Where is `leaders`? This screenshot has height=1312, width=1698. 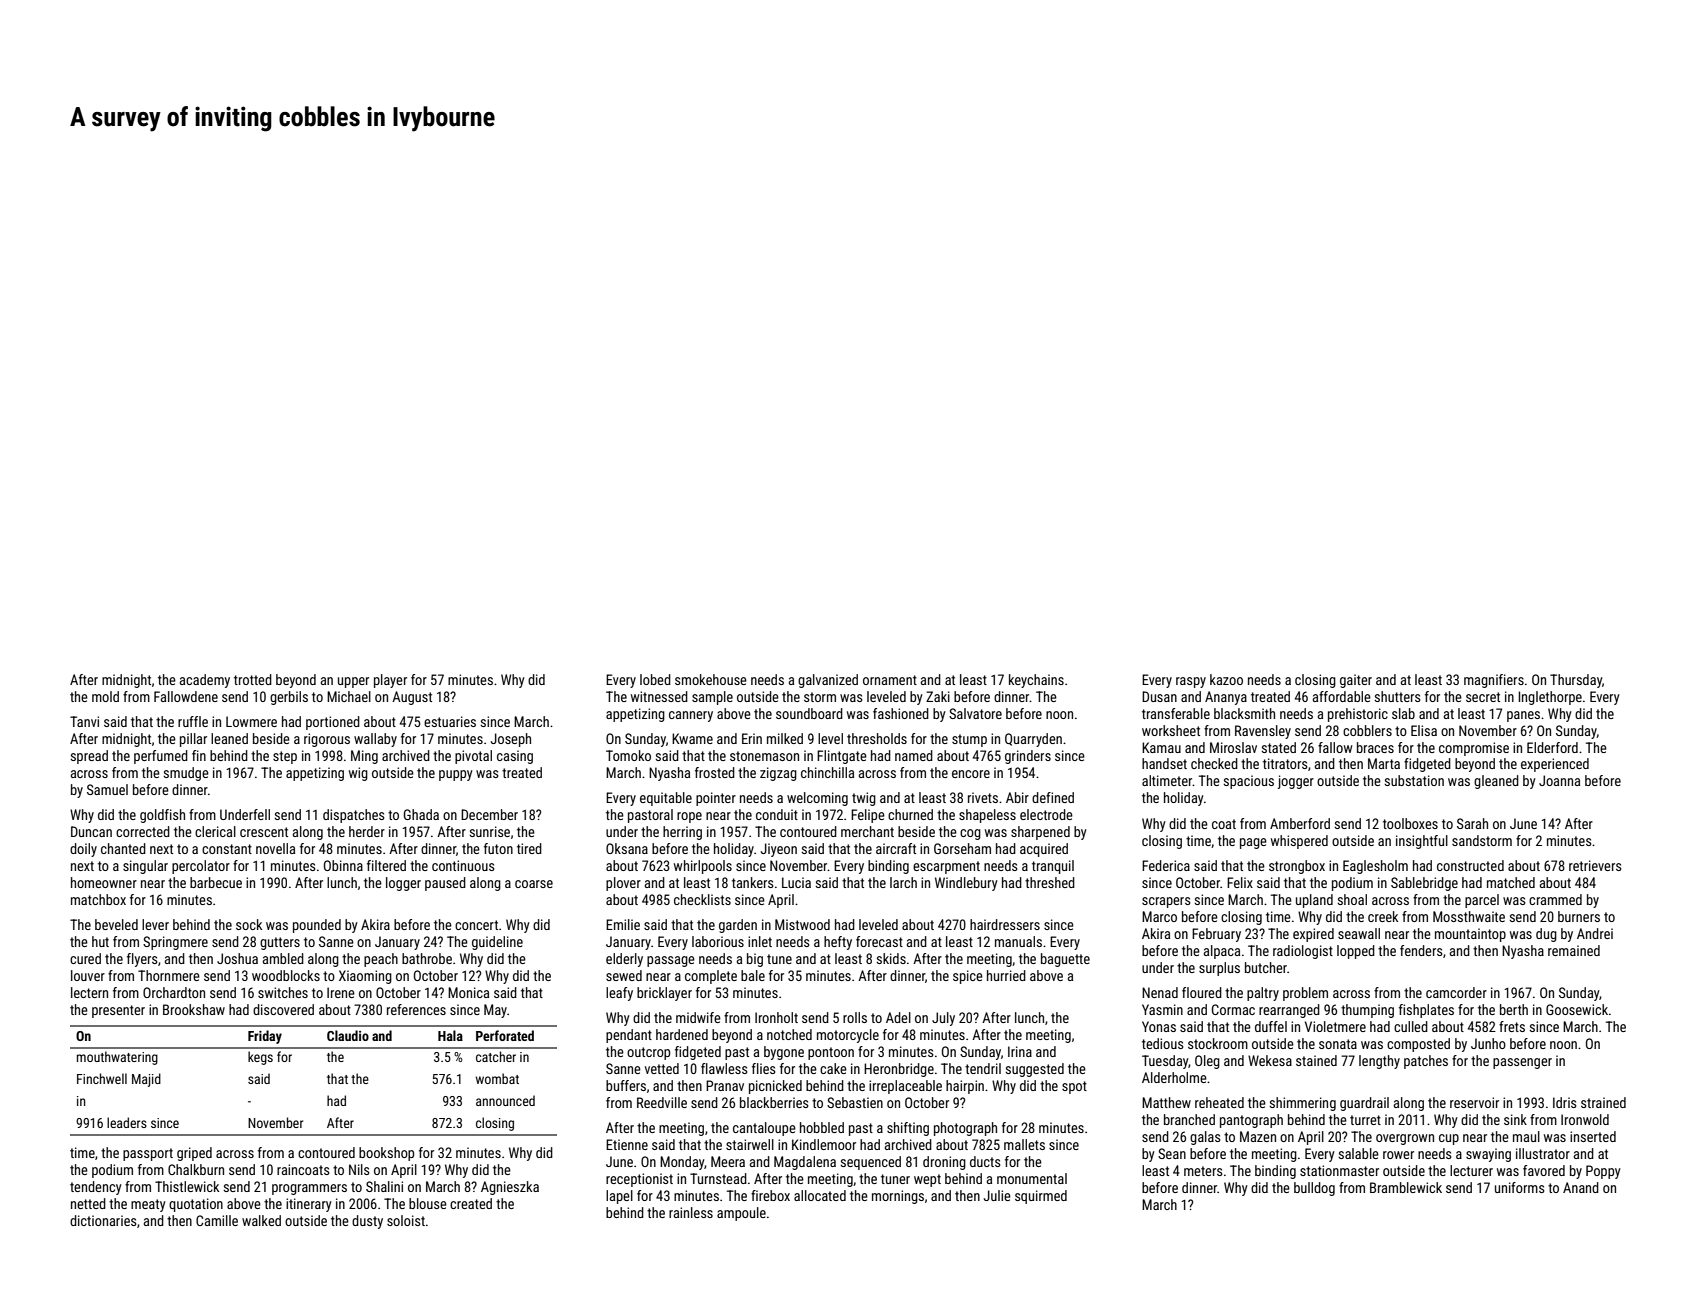
leaders is located at coordinates (127, 1122).
